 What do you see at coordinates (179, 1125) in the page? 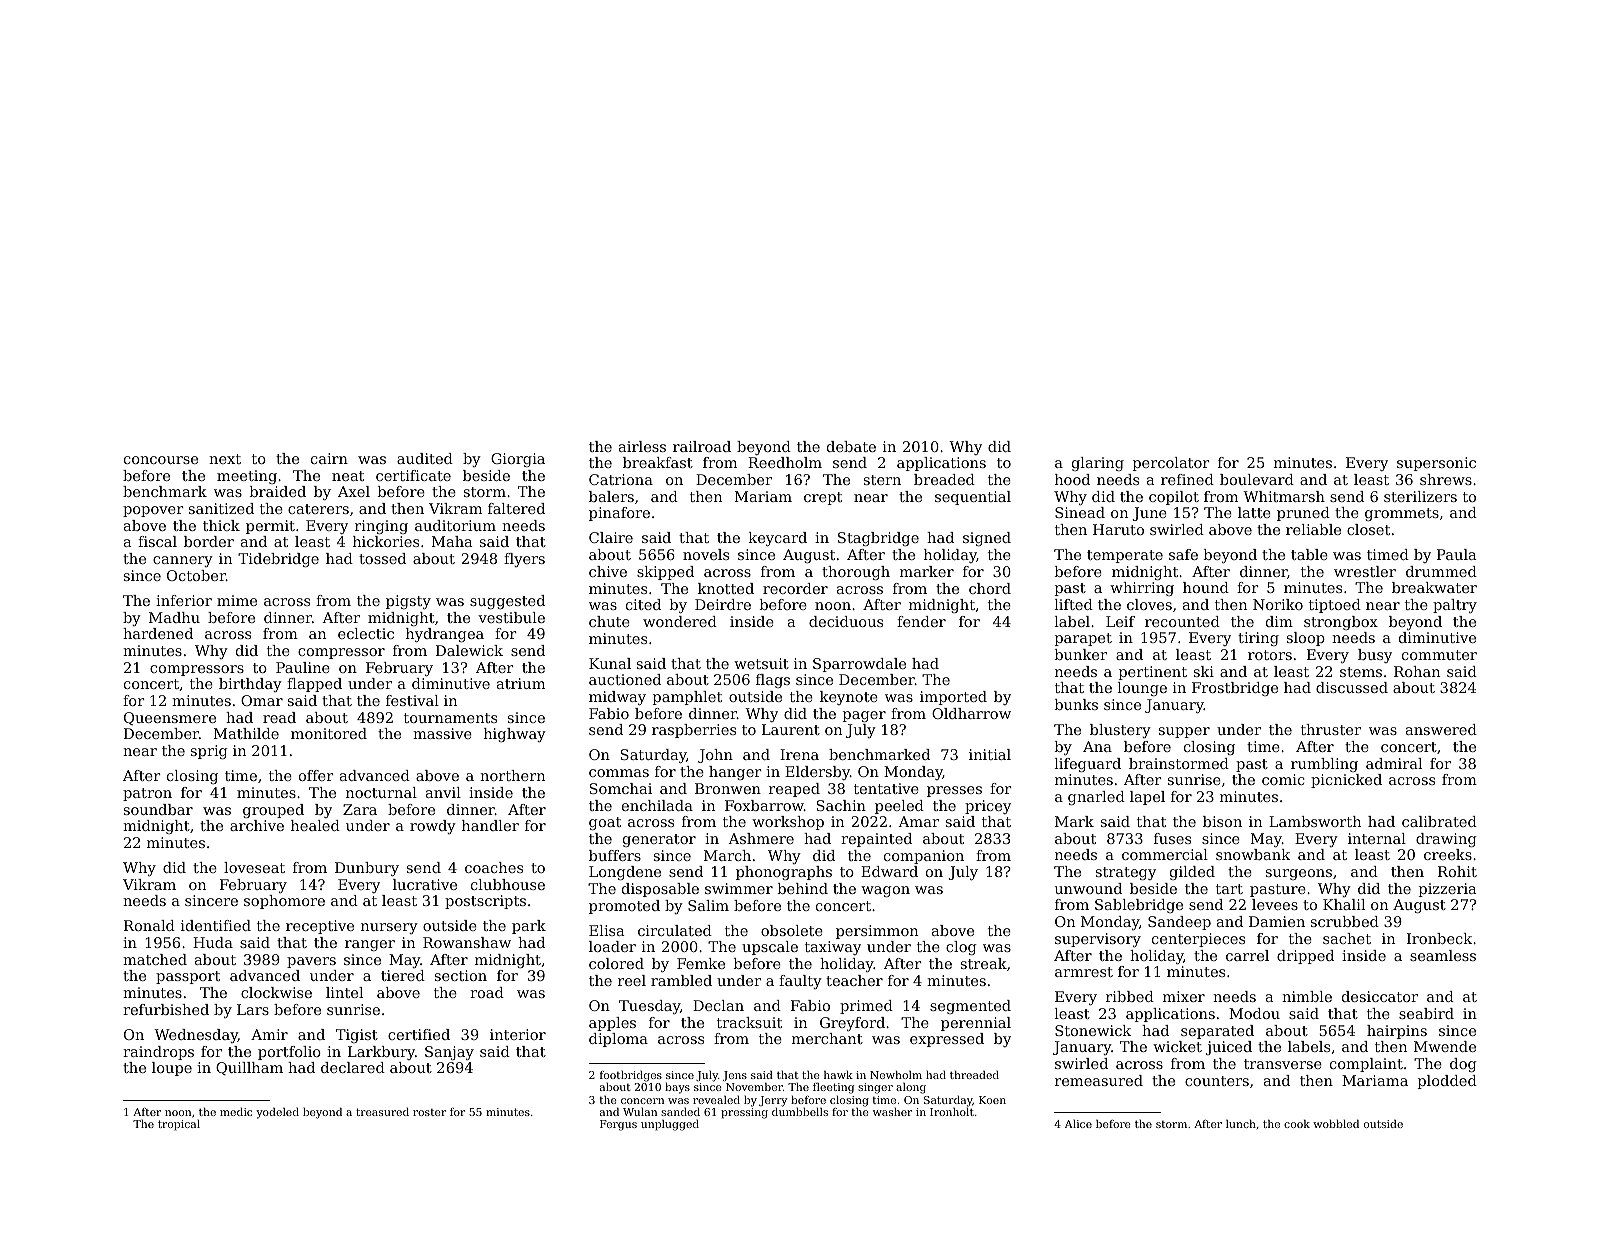
I see `tropical` at bounding box center [179, 1125].
